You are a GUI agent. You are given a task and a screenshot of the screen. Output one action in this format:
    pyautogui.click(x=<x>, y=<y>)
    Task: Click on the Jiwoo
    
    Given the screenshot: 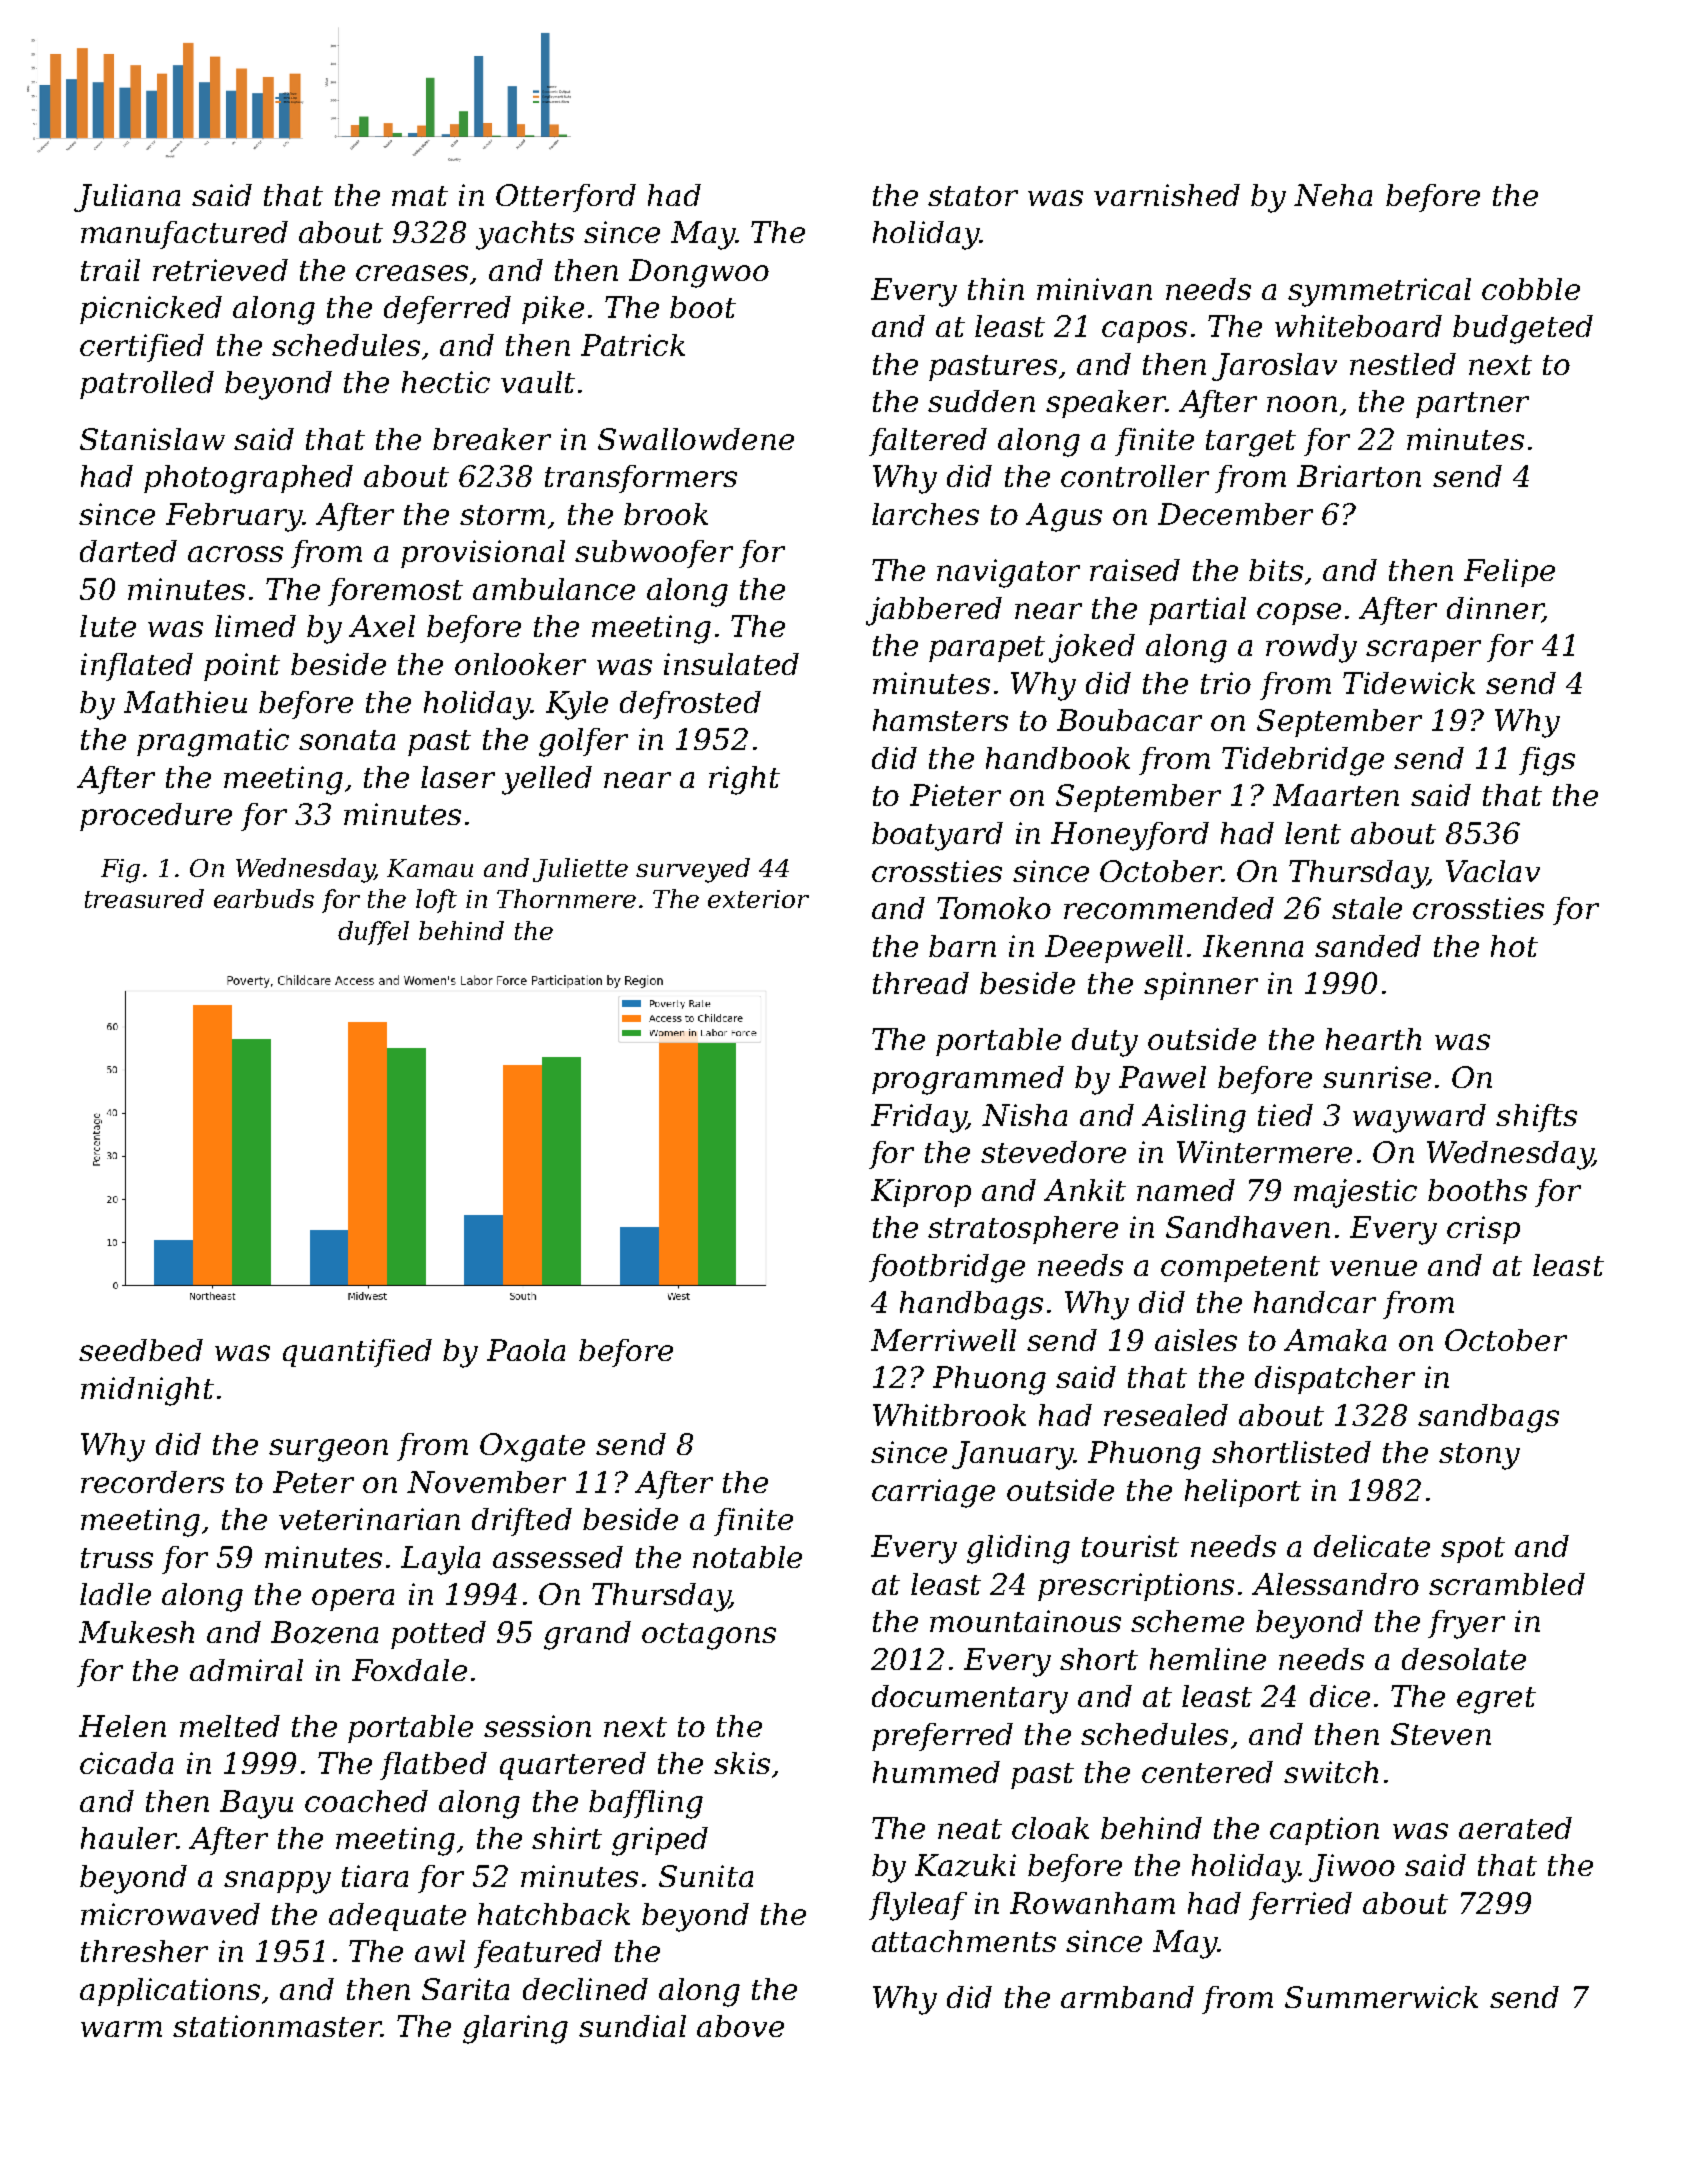 What is the action you would take?
    pyautogui.click(x=1352, y=1868)
